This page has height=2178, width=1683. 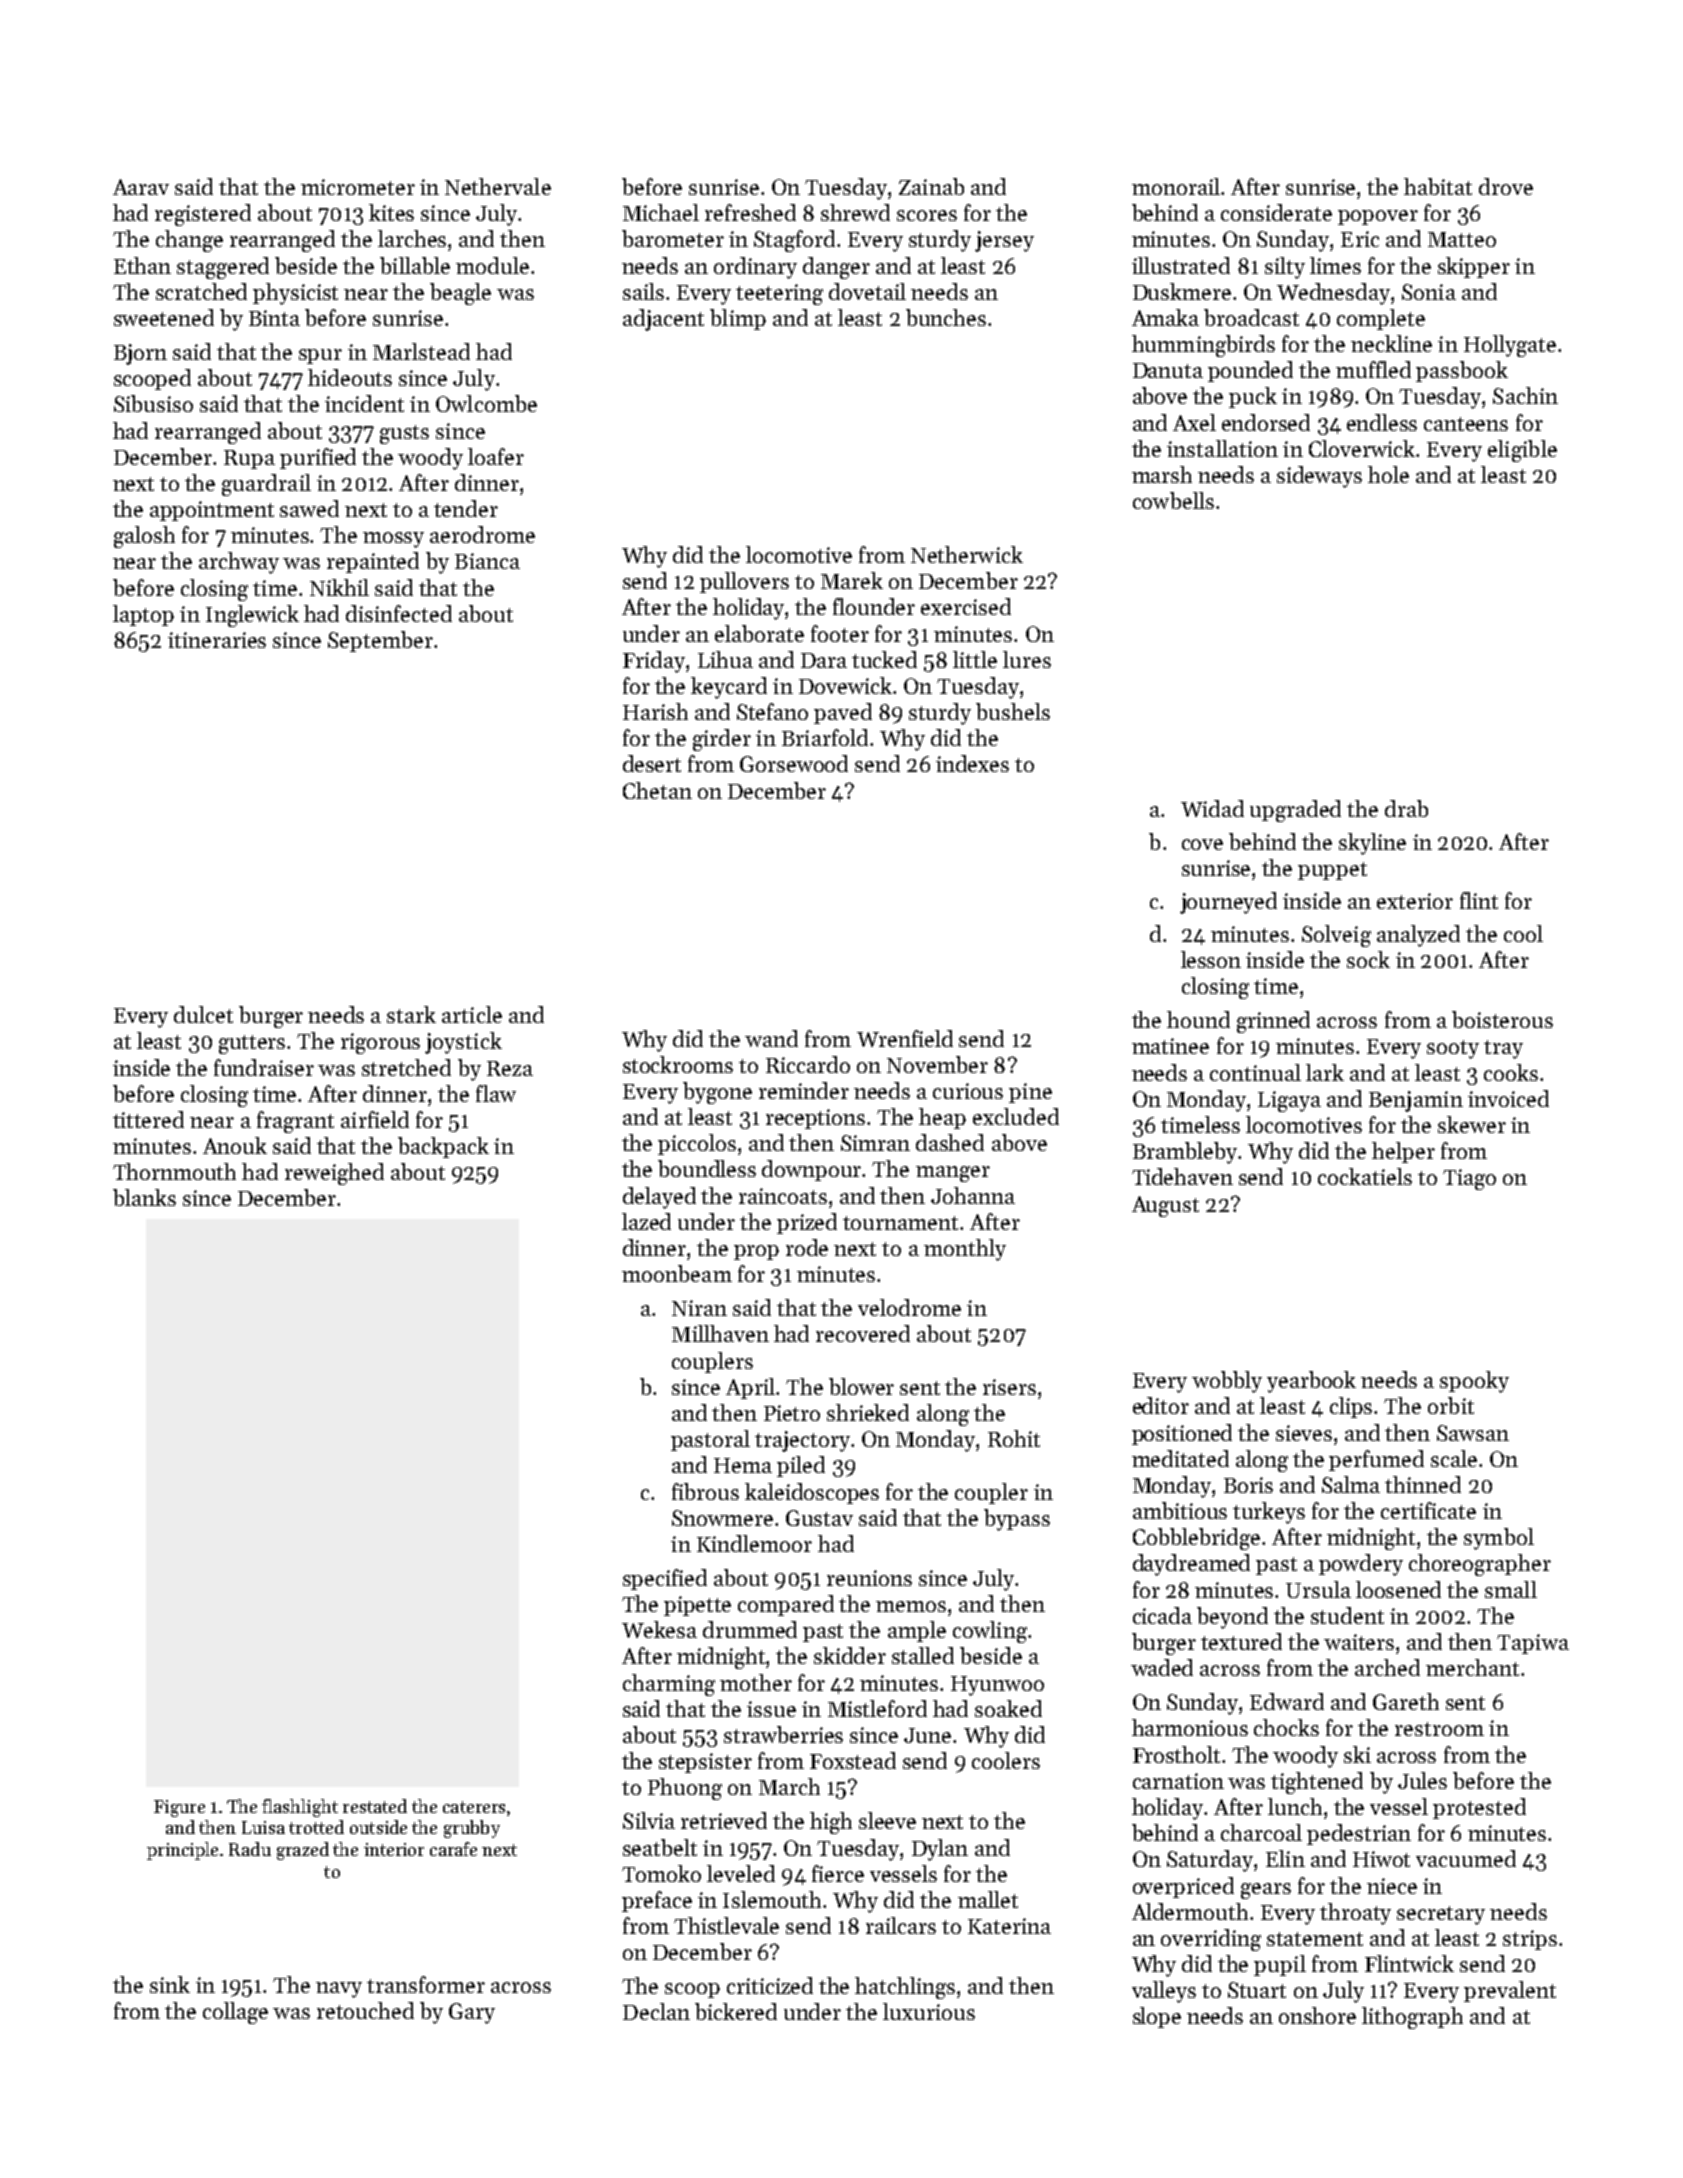 I want to click on Widad, so click(x=1212, y=808).
